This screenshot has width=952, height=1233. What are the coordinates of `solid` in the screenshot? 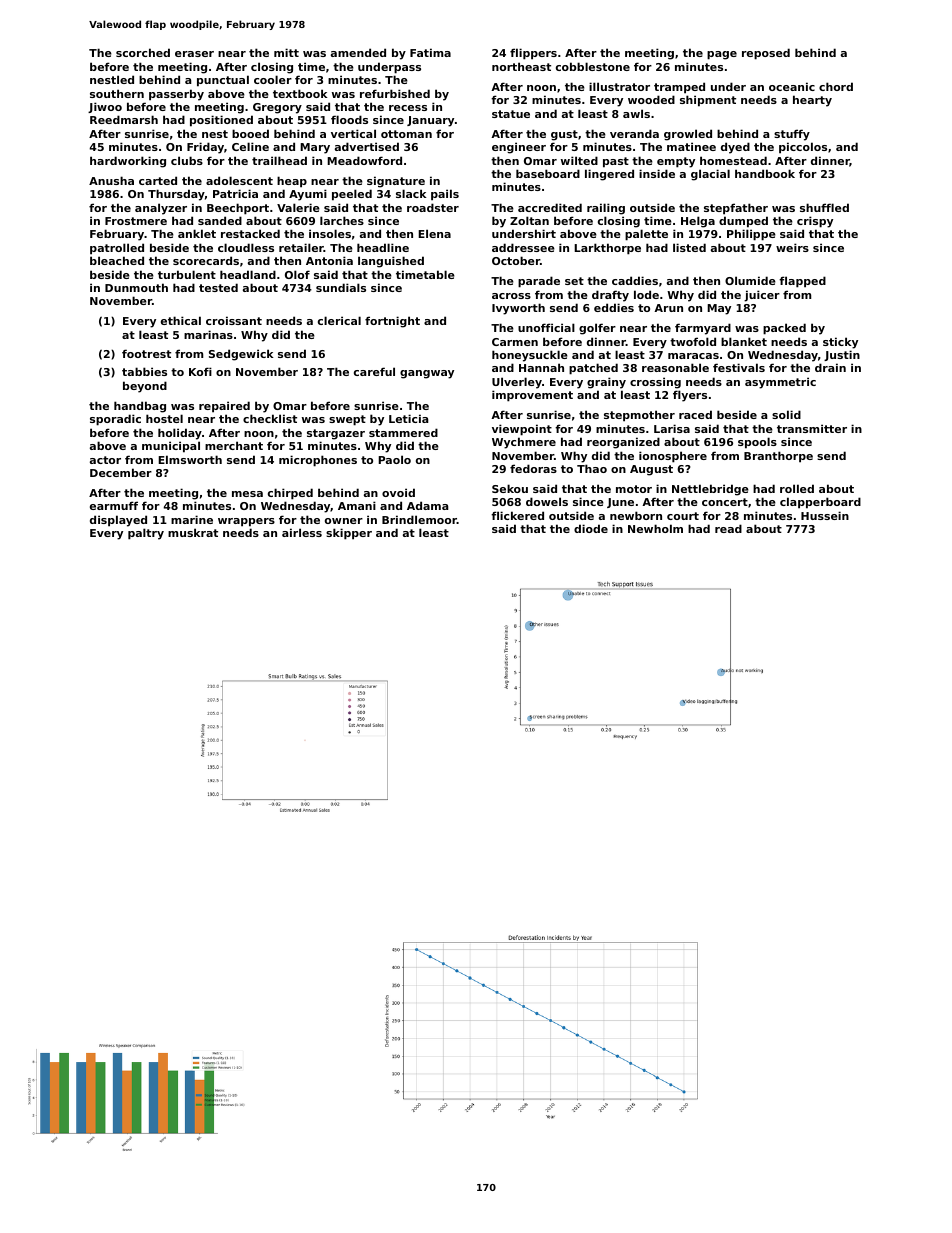 It's located at (786, 414).
